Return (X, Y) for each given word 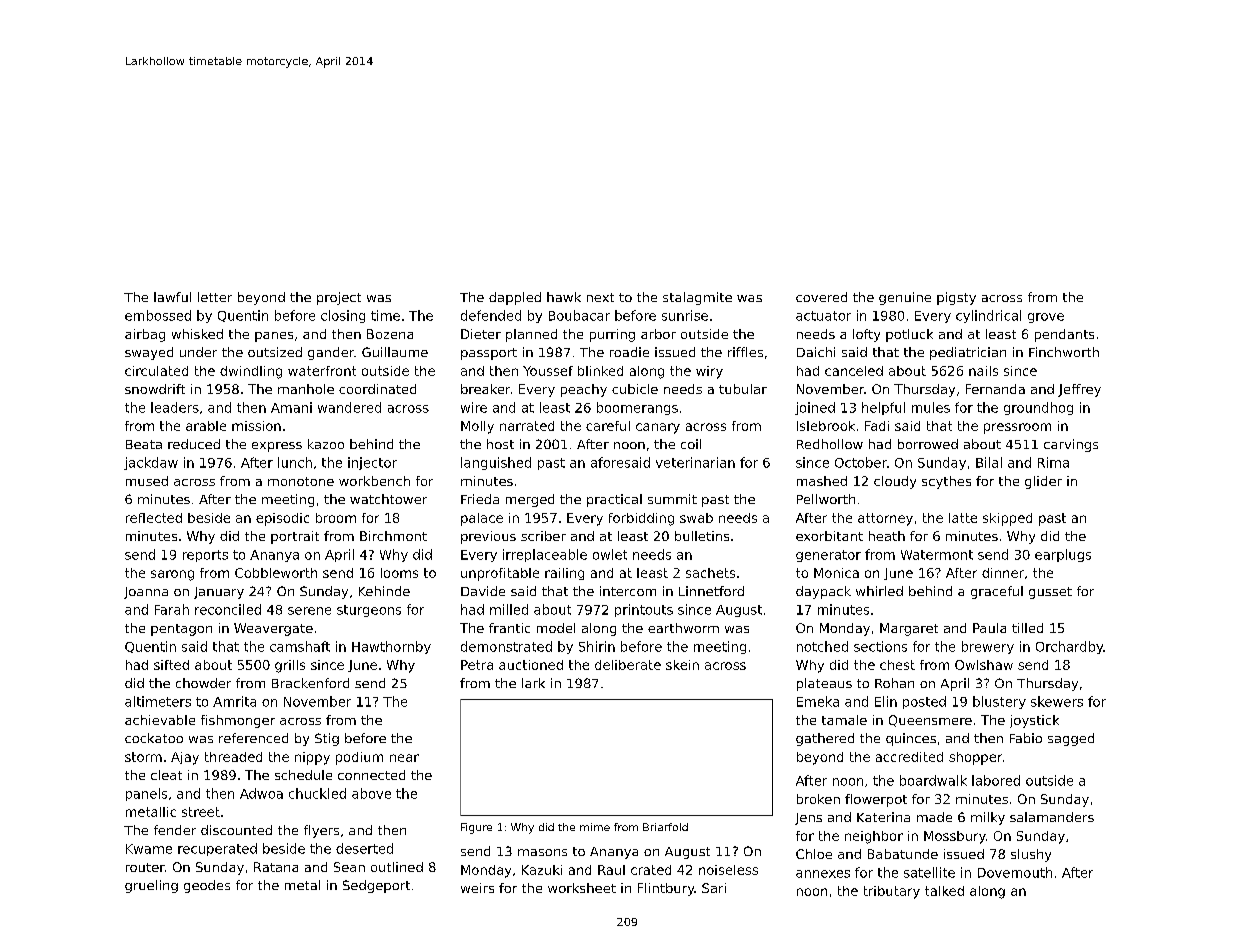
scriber (543, 536)
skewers (1057, 701)
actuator (823, 316)
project (339, 298)
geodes (207, 886)
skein (682, 665)
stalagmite (697, 298)
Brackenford (310, 683)
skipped (1007, 519)
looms (399, 573)
